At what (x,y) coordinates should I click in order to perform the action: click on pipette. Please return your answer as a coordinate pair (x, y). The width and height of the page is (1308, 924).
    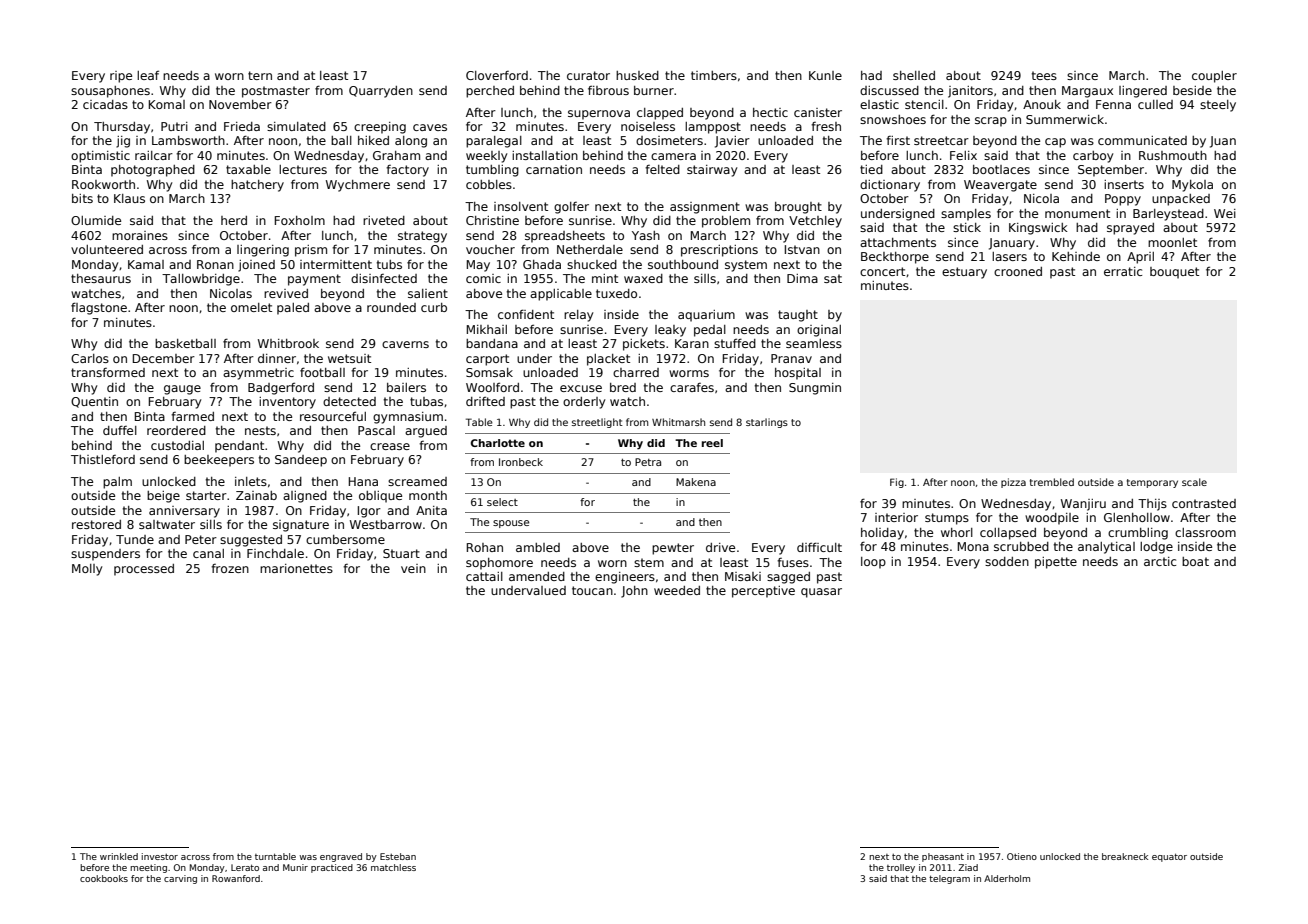
    Looking at the image, I should click on (1056, 563).
